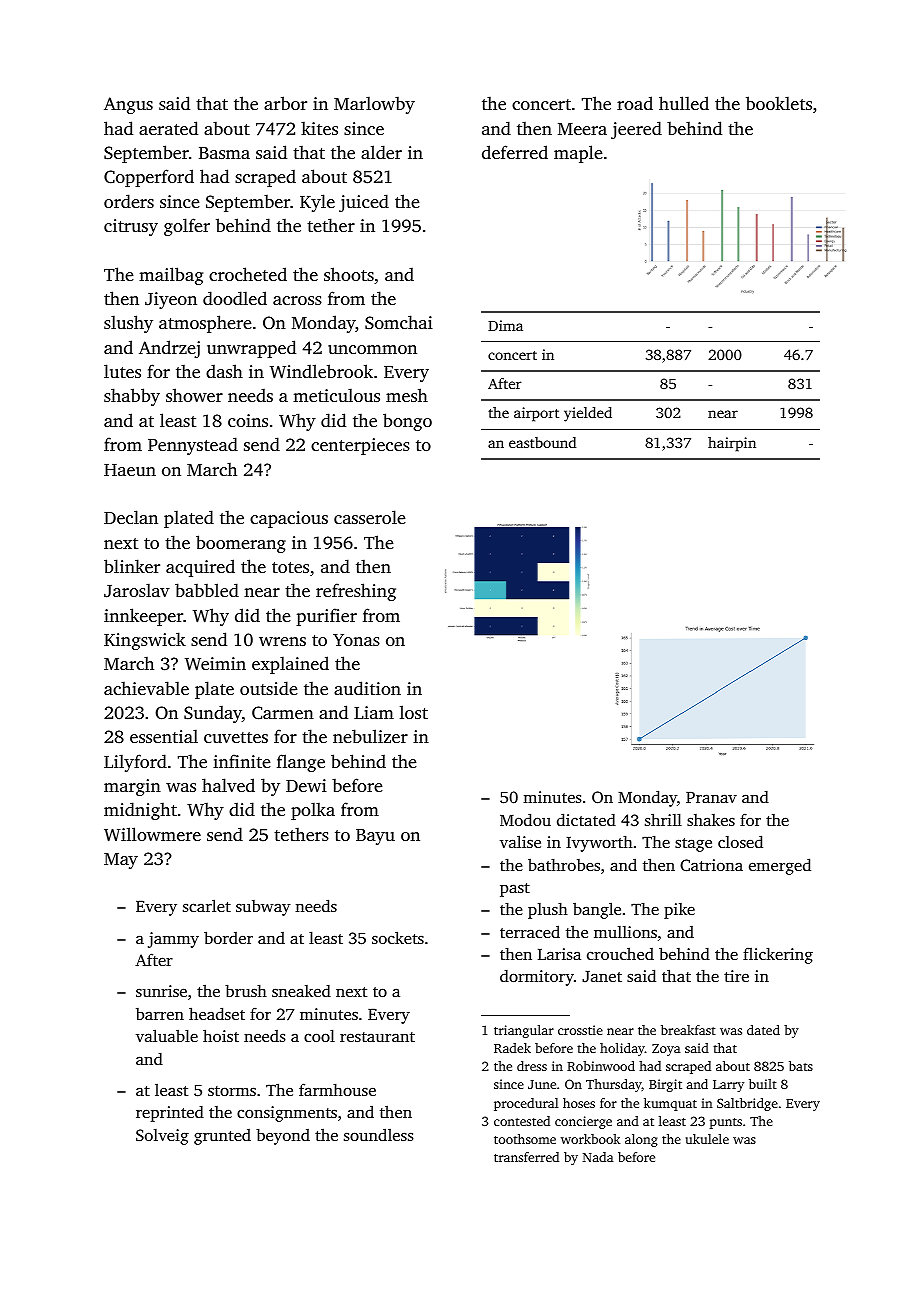  I want to click on maple, so click(578, 154).
